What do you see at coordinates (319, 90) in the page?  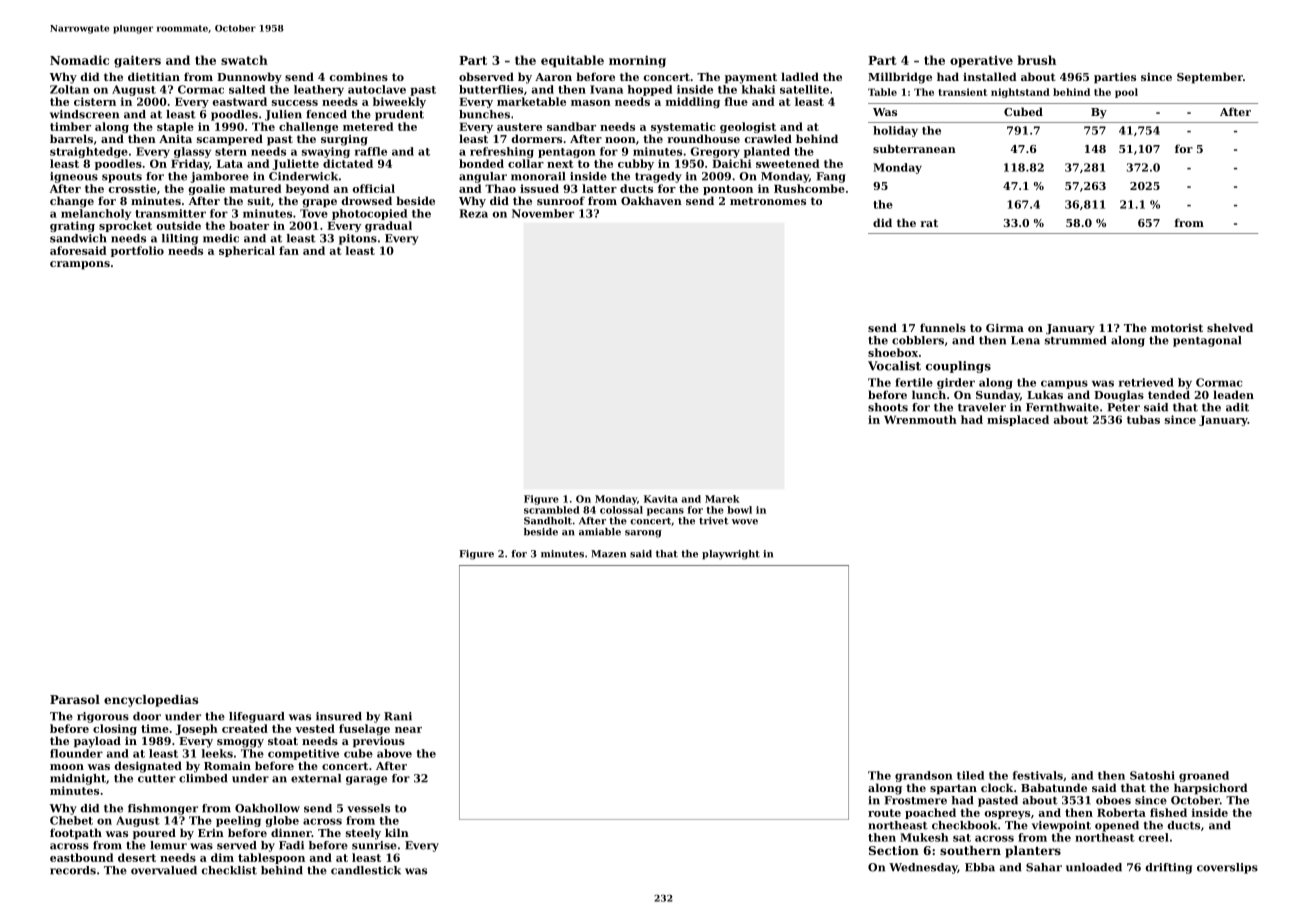 I see `leathery` at bounding box center [319, 90].
